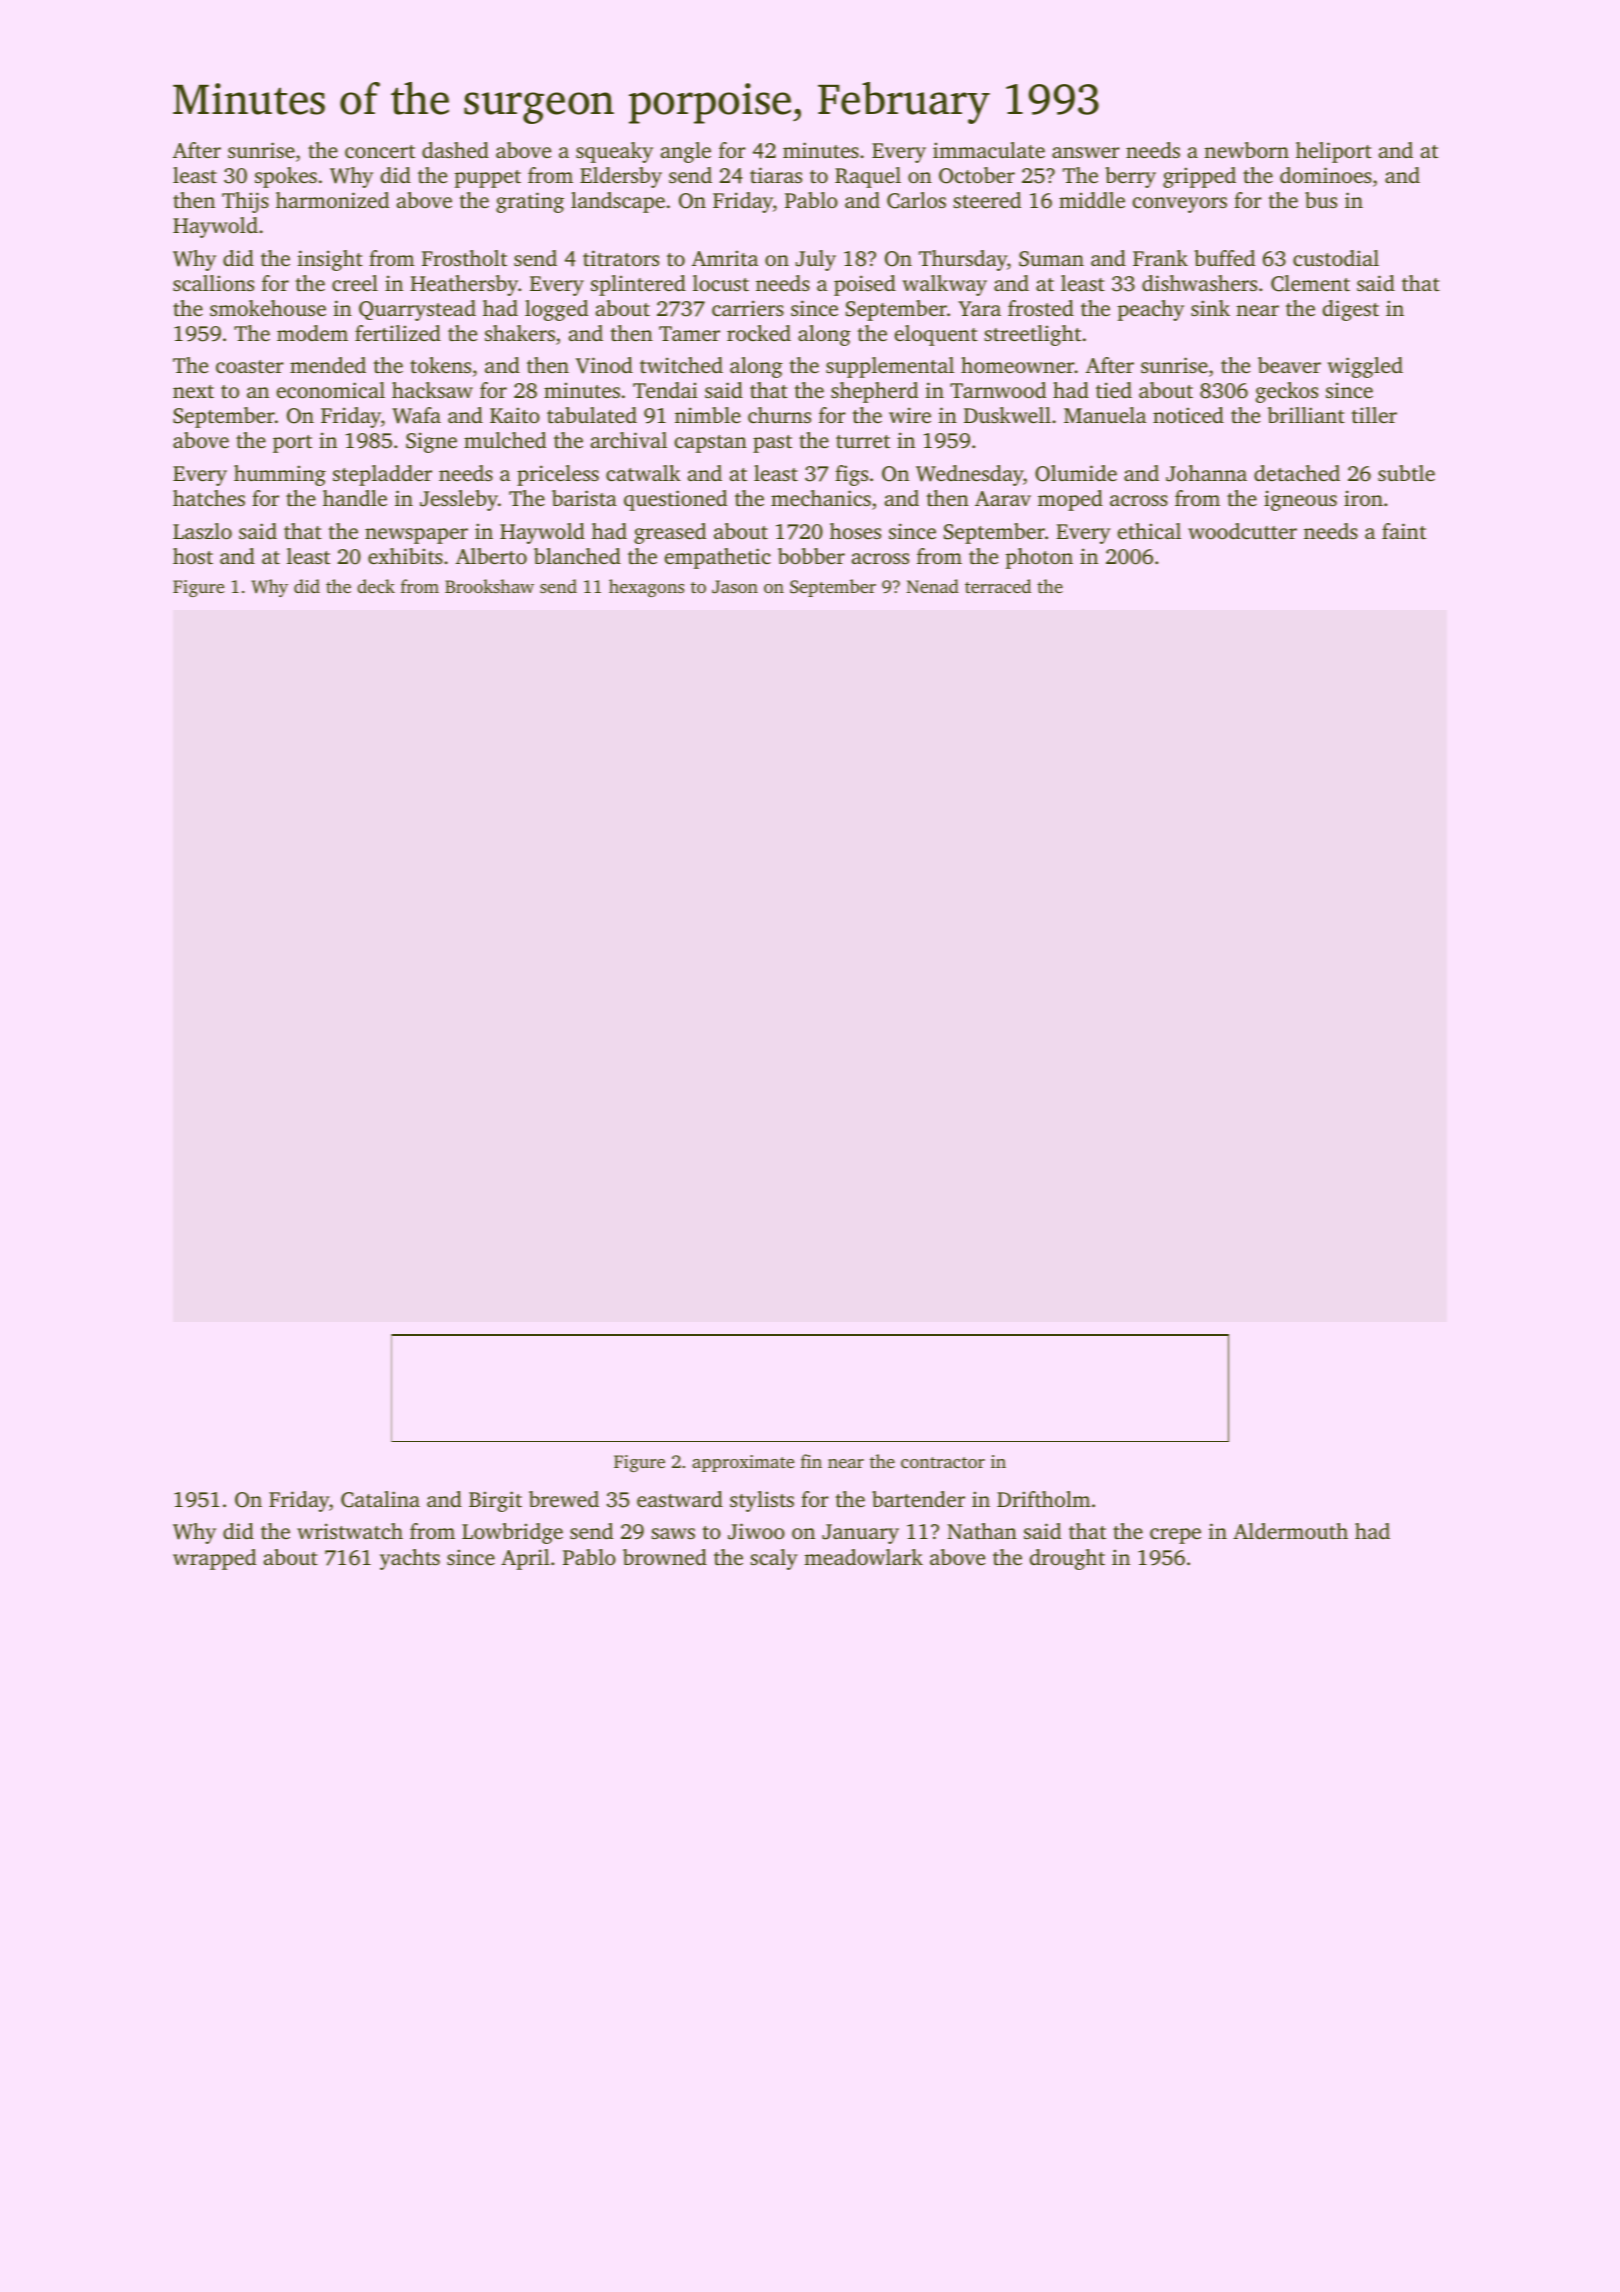 The image size is (1620, 2292). I want to click on digest, so click(1351, 310).
